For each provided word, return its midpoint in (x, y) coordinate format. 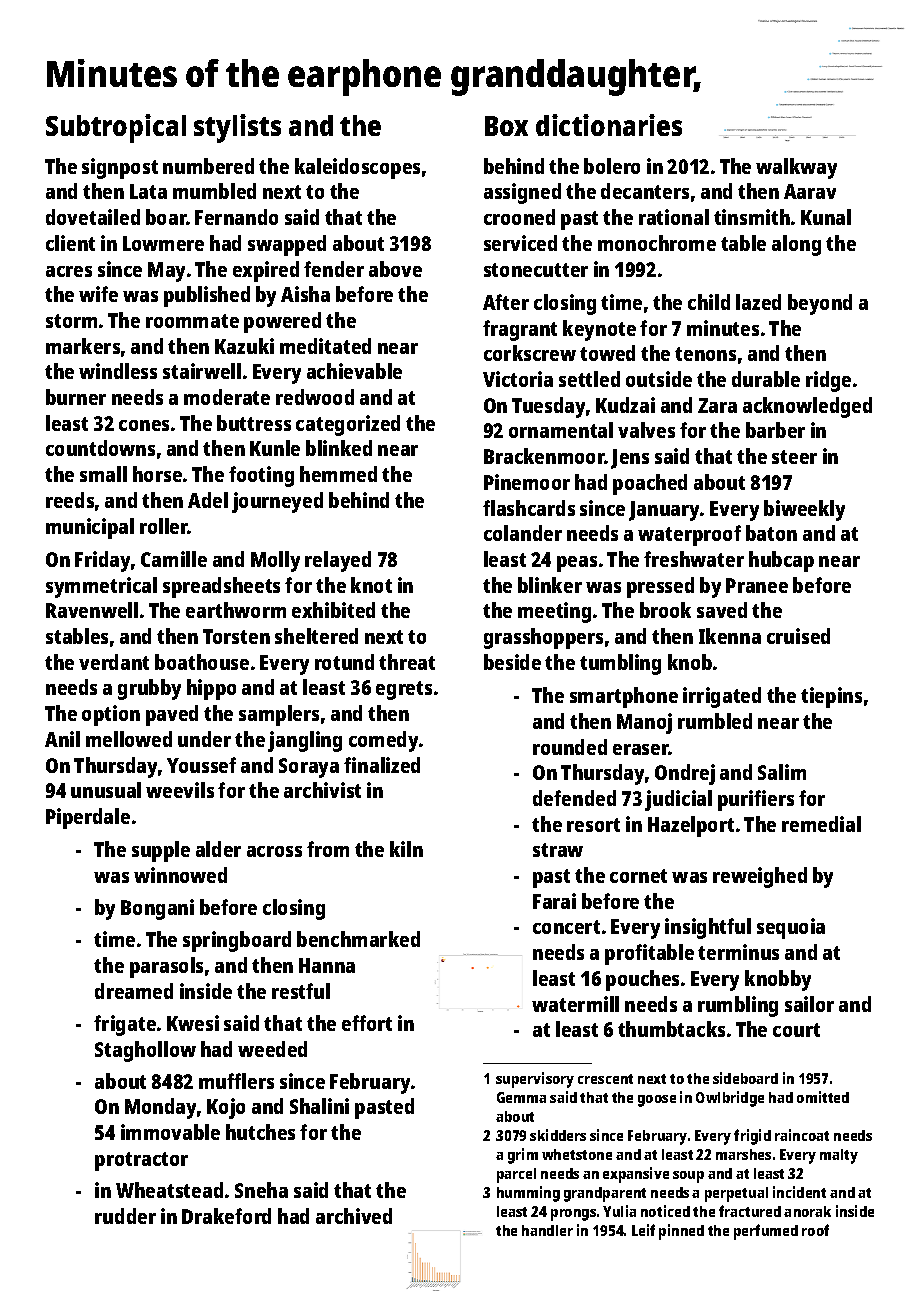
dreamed (134, 991)
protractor (141, 1161)
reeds (70, 500)
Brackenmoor (544, 456)
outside (659, 379)
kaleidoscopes (357, 168)
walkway (796, 168)
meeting (554, 612)
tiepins (831, 697)
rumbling (738, 1006)
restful (301, 991)
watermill (575, 1004)
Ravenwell (92, 610)
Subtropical (116, 128)
